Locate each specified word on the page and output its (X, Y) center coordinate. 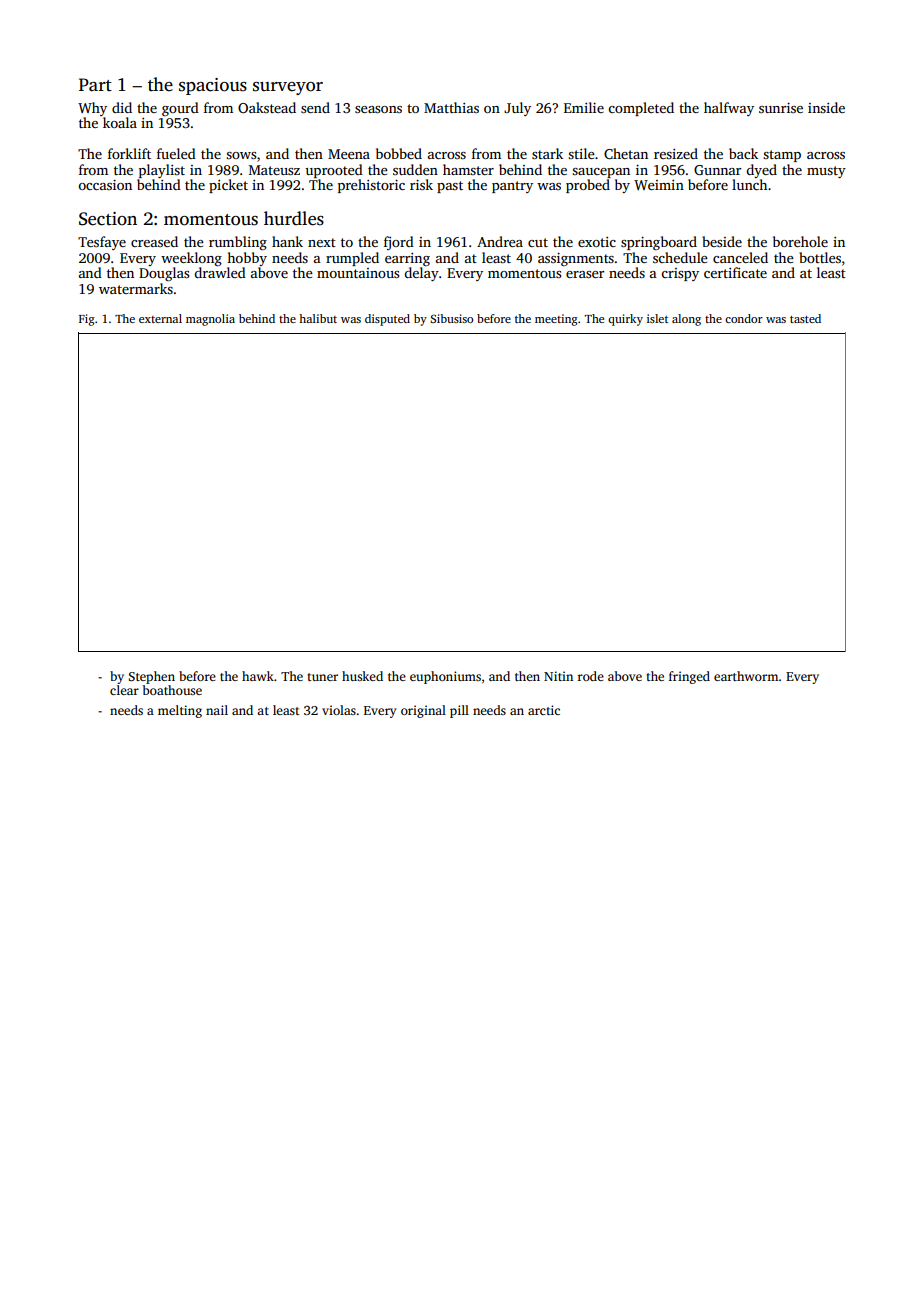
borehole (800, 241)
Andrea (500, 241)
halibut (318, 318)
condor (744, 318)
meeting (556, 320)
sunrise (781, 108)
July (517, 109)
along (686, 320)
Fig (87, 320)
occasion (105, 185)
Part (95, 84)
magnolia (210, 320)
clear (124, 690)
